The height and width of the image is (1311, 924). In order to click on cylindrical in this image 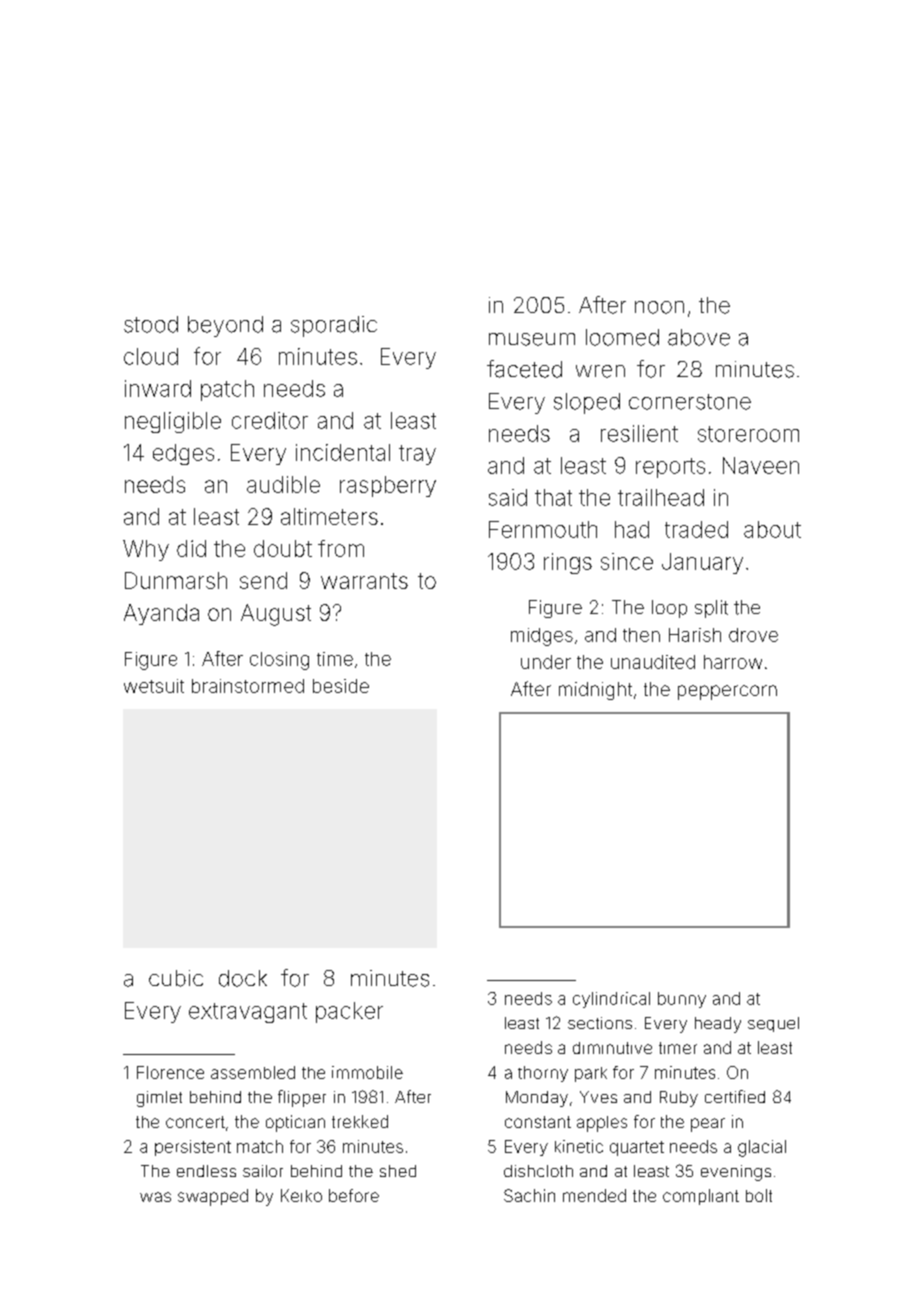, I will do `click(611, 1000)`.
